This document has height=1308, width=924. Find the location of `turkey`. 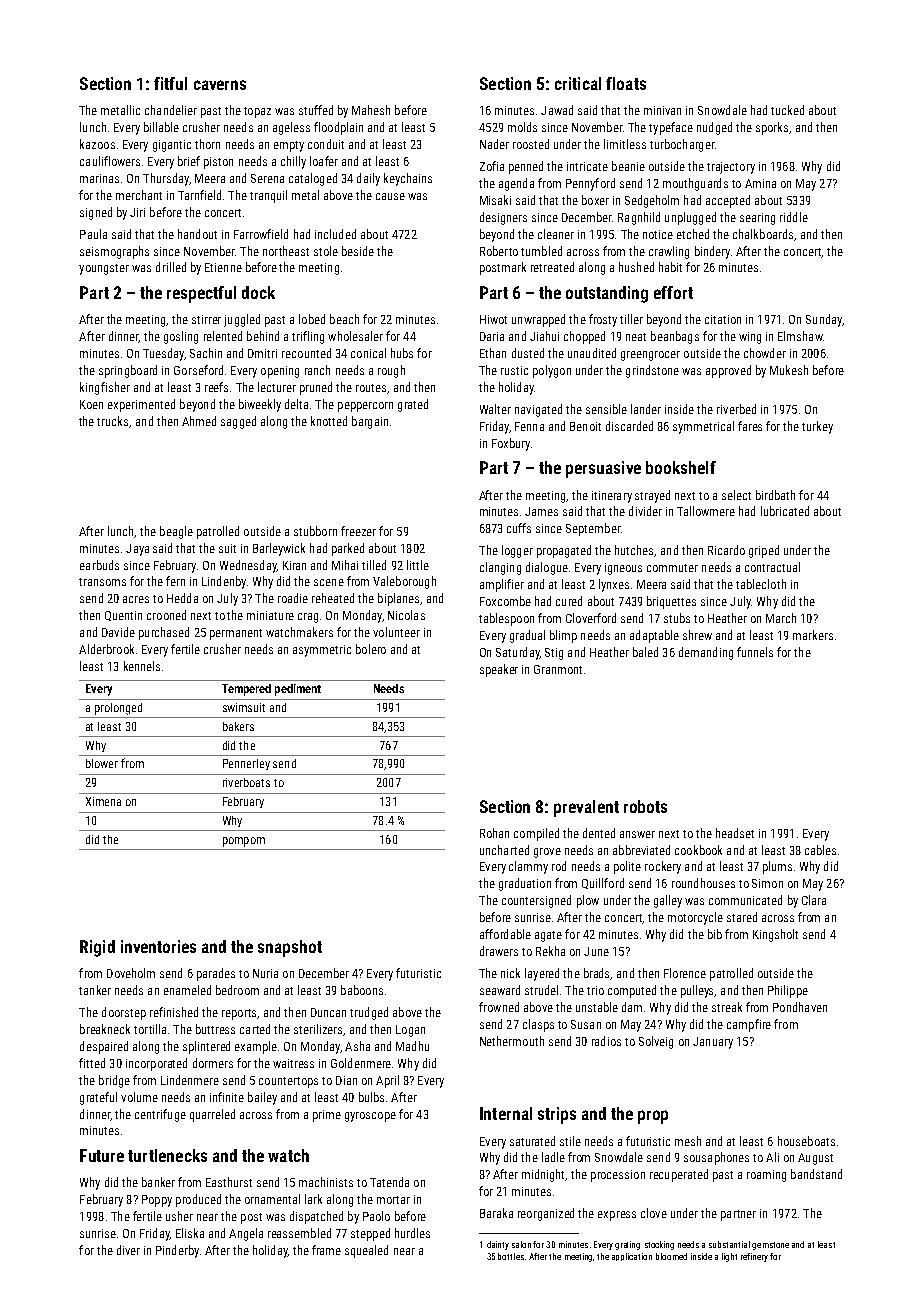

turkey is located at coordinates (817, 427).
